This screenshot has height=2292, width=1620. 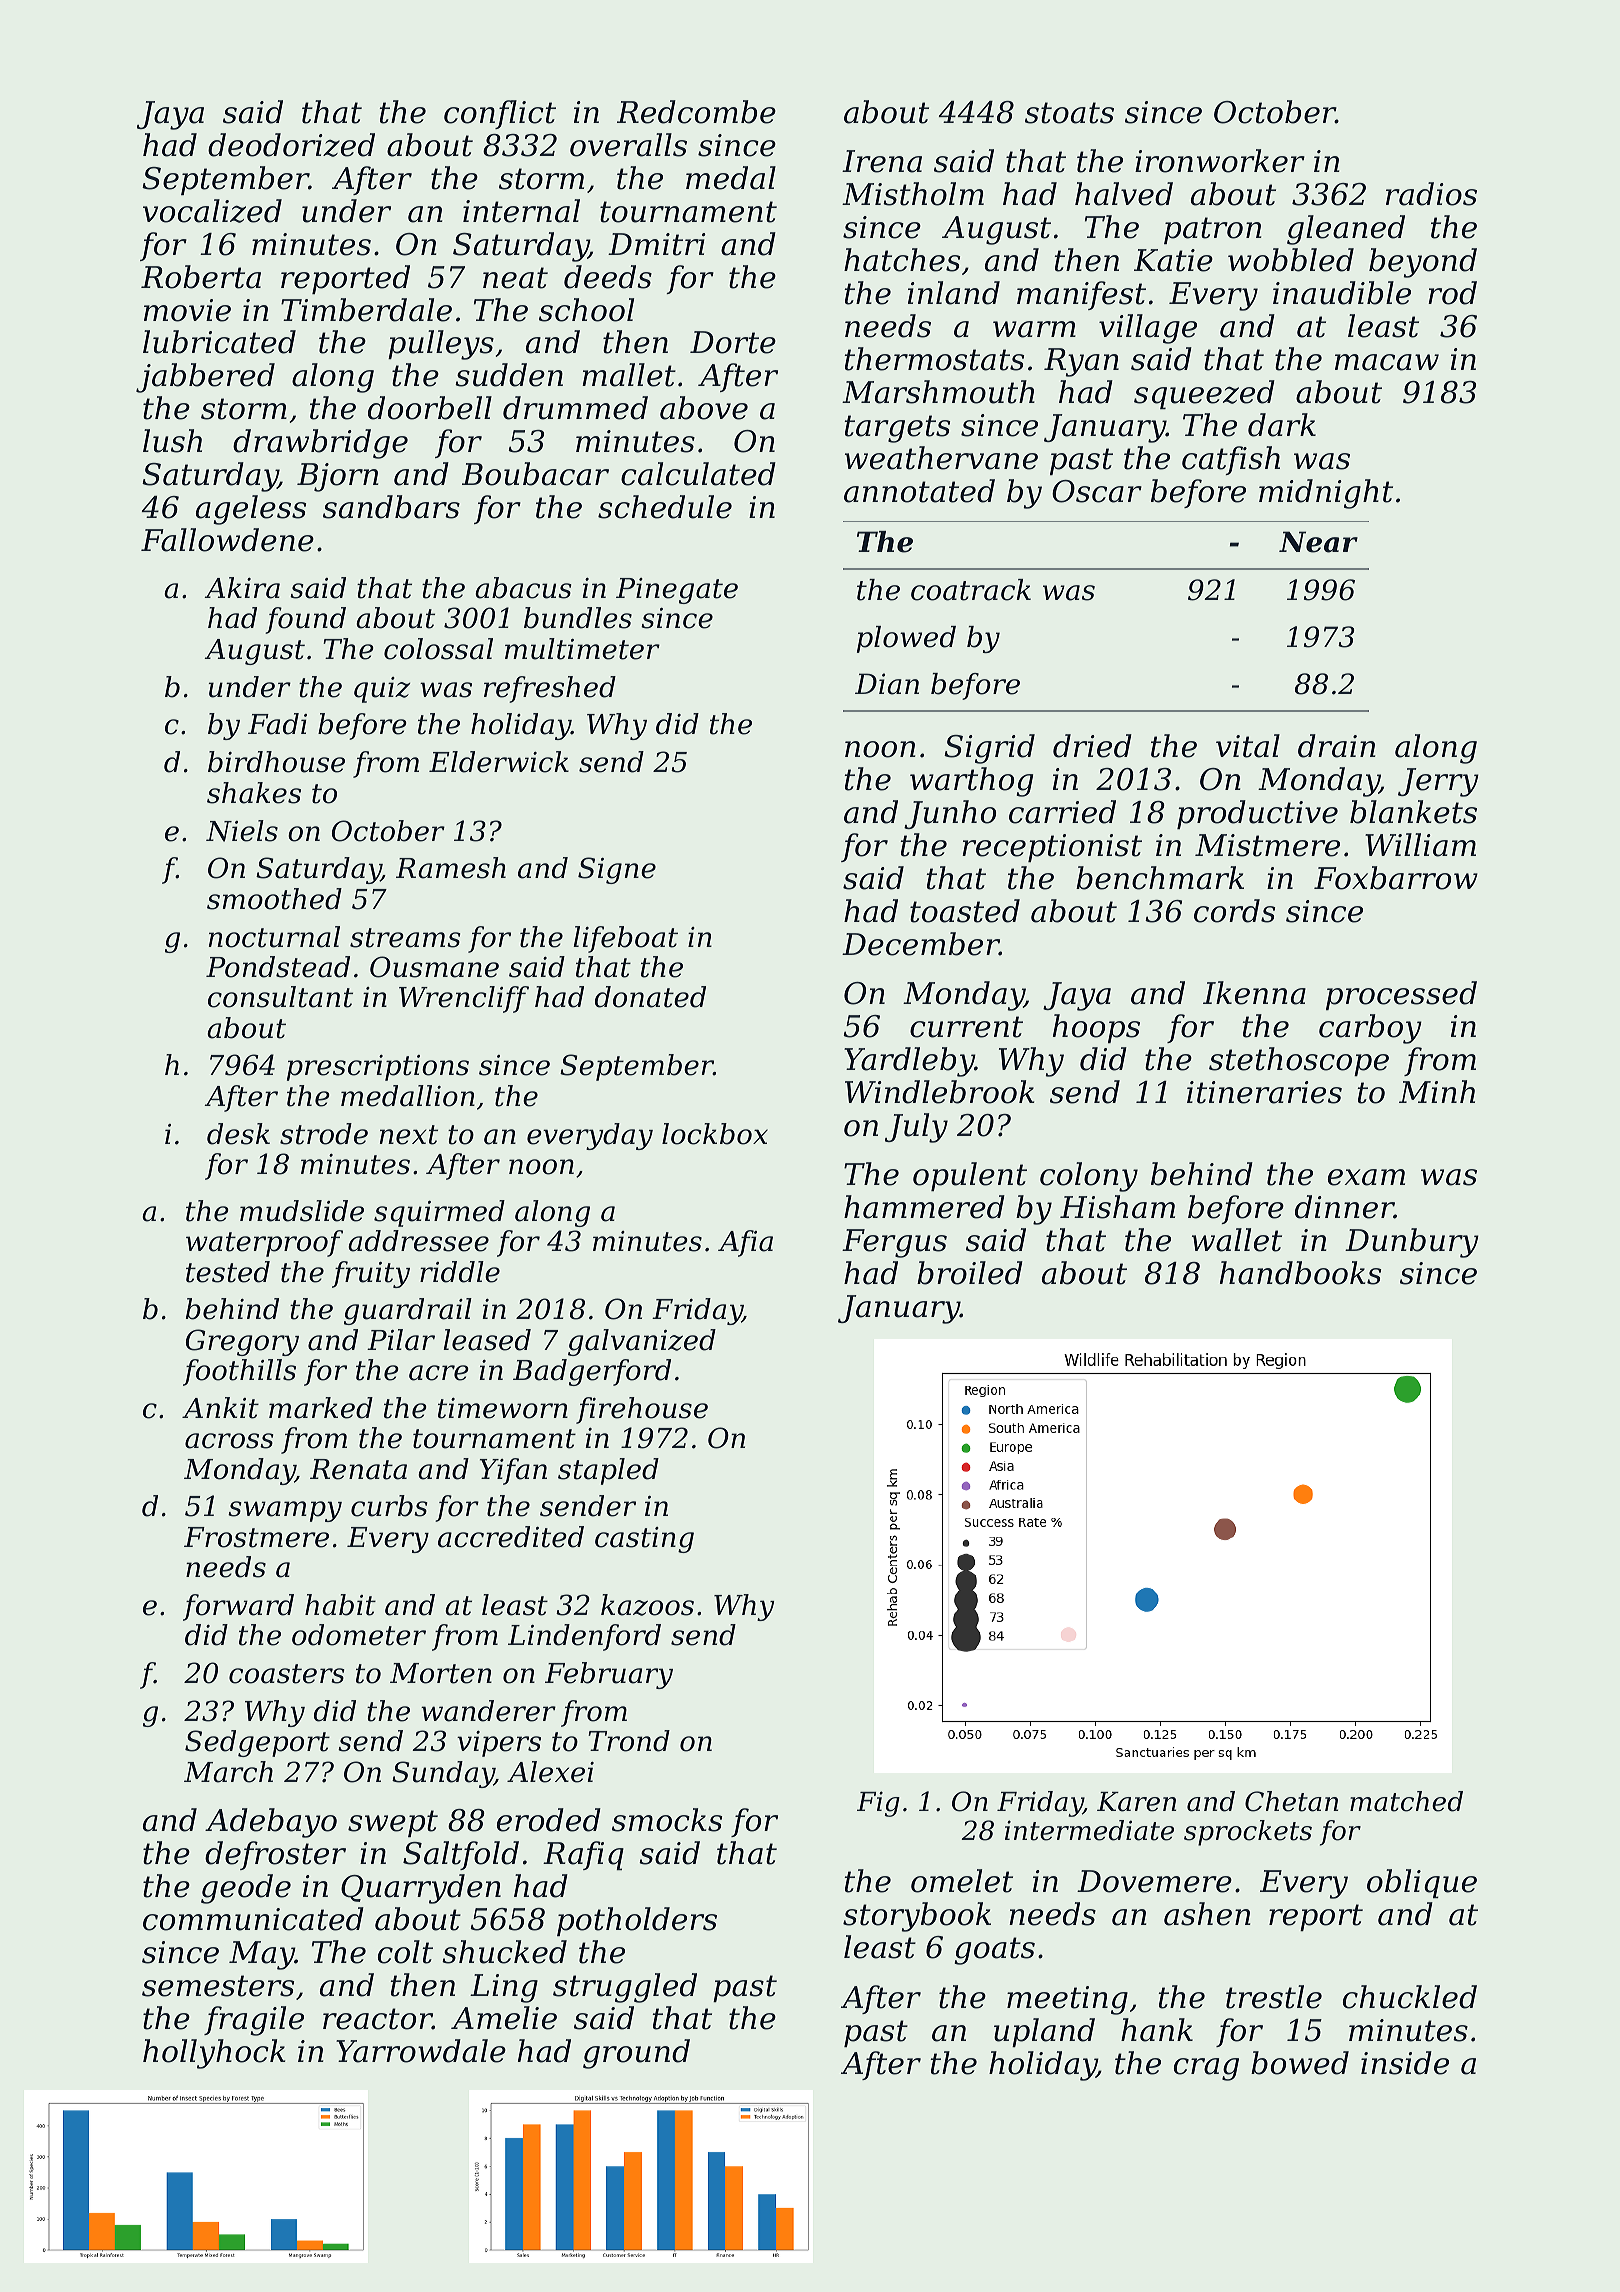 I want to click on macaw, so click(x=1387, y=362).
